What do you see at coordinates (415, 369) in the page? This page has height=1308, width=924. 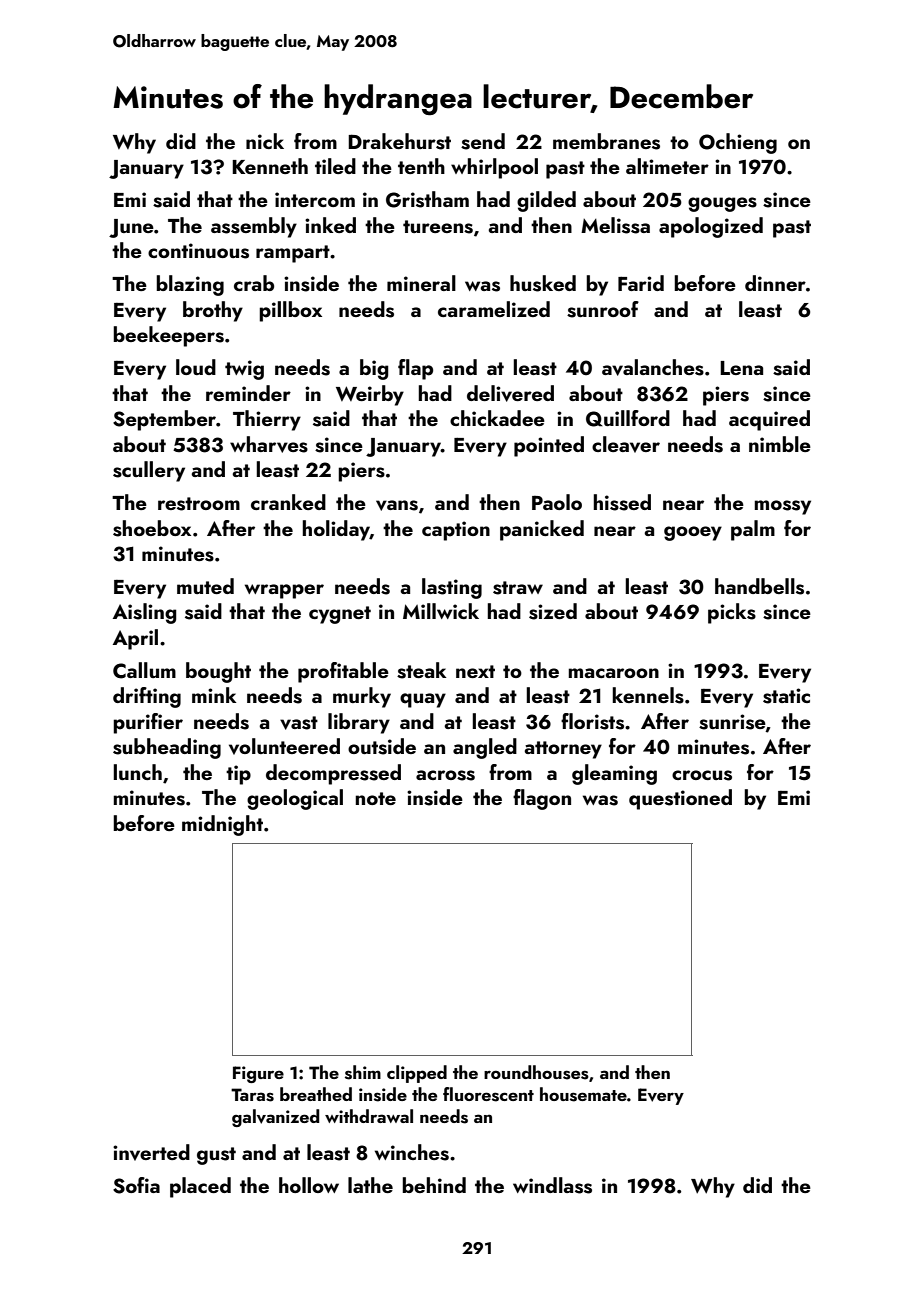 I see `flap` at bounding box center [415, 369].
